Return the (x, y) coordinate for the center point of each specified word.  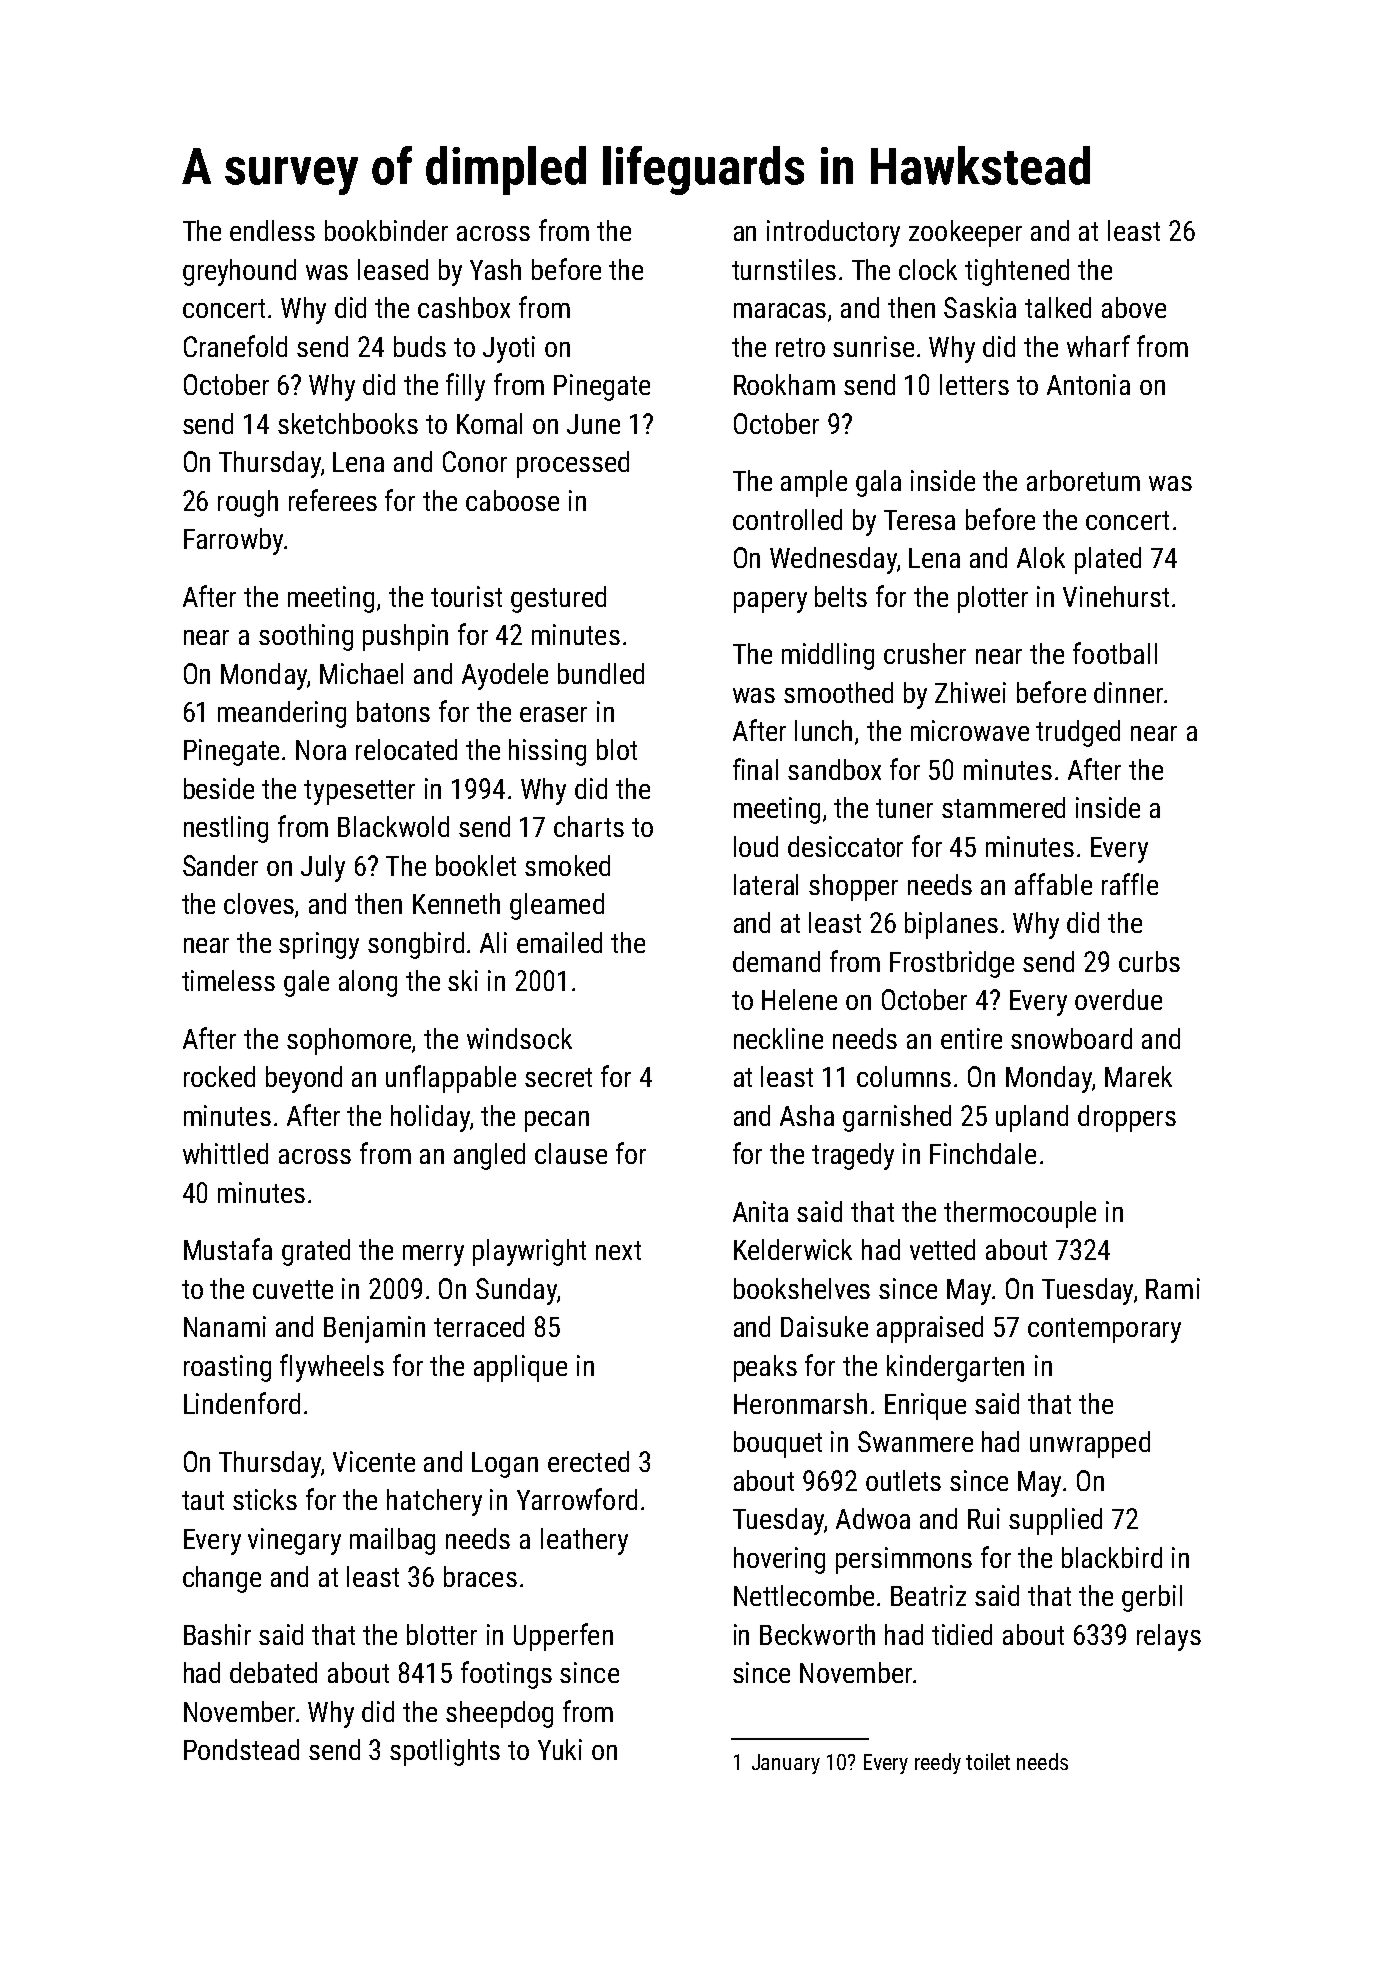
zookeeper (965, 233)
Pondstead (241, 1749)
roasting (227, 1368)
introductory (833, 233)
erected (588, 1461)
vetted (942, 1249)
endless (272, 230)
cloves (259, 903)
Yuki (560, 1749)
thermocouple (1020, 1214)
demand (776, 961)
